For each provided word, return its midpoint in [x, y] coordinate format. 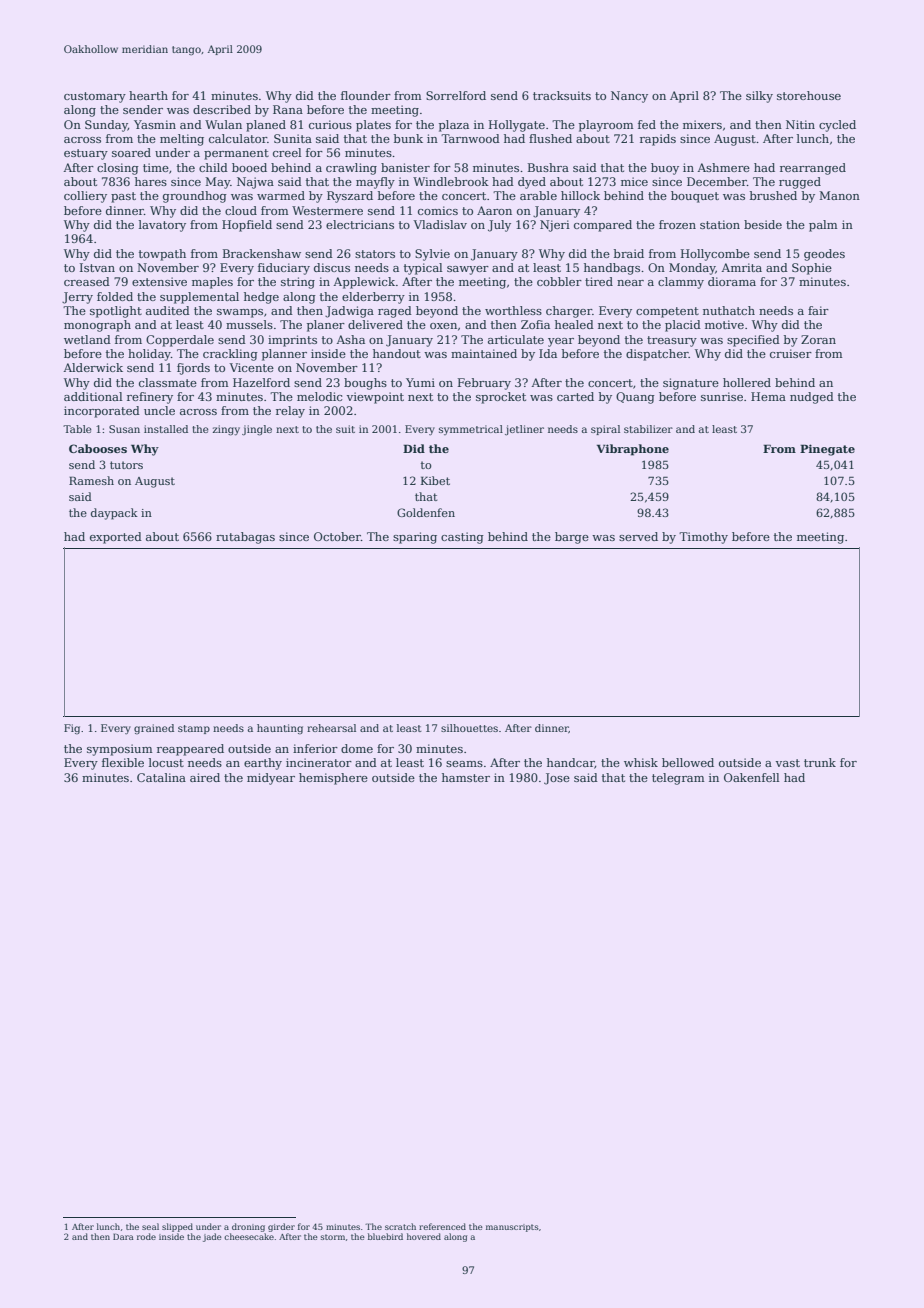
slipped [177, 1227]
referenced [442, 1226]
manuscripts [512, 1228]
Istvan [97, 267]
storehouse [809, 95]
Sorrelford [456, 95]
